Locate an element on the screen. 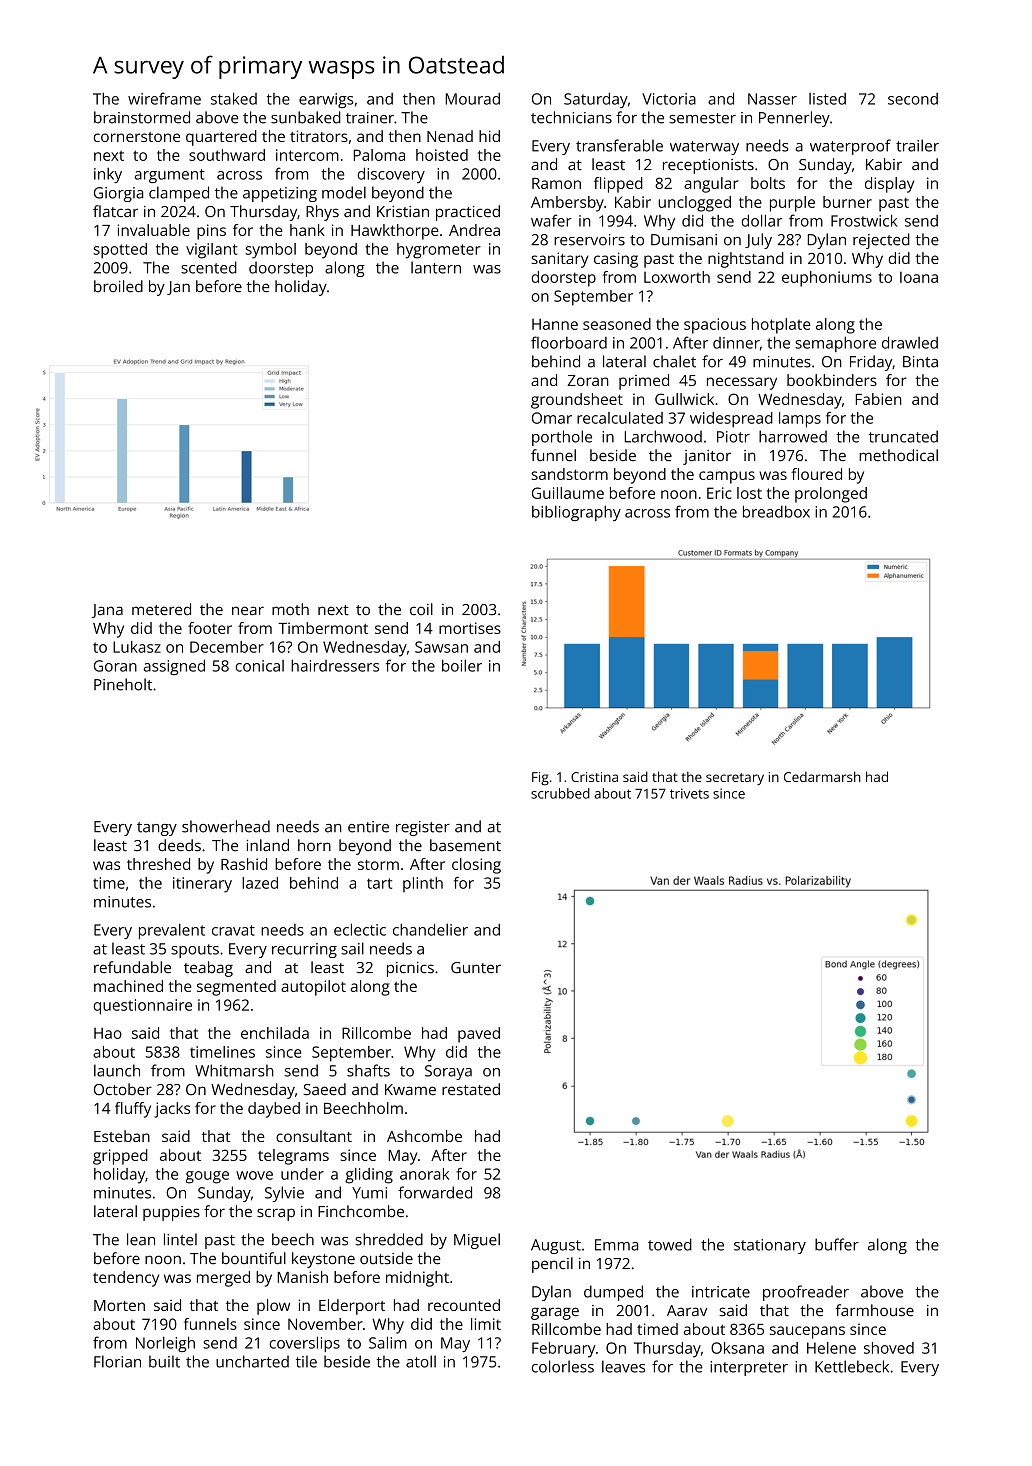 Image resolution: width=1032 pixels, height=1466 pixels. horn is located at coordinates (314, 845).
